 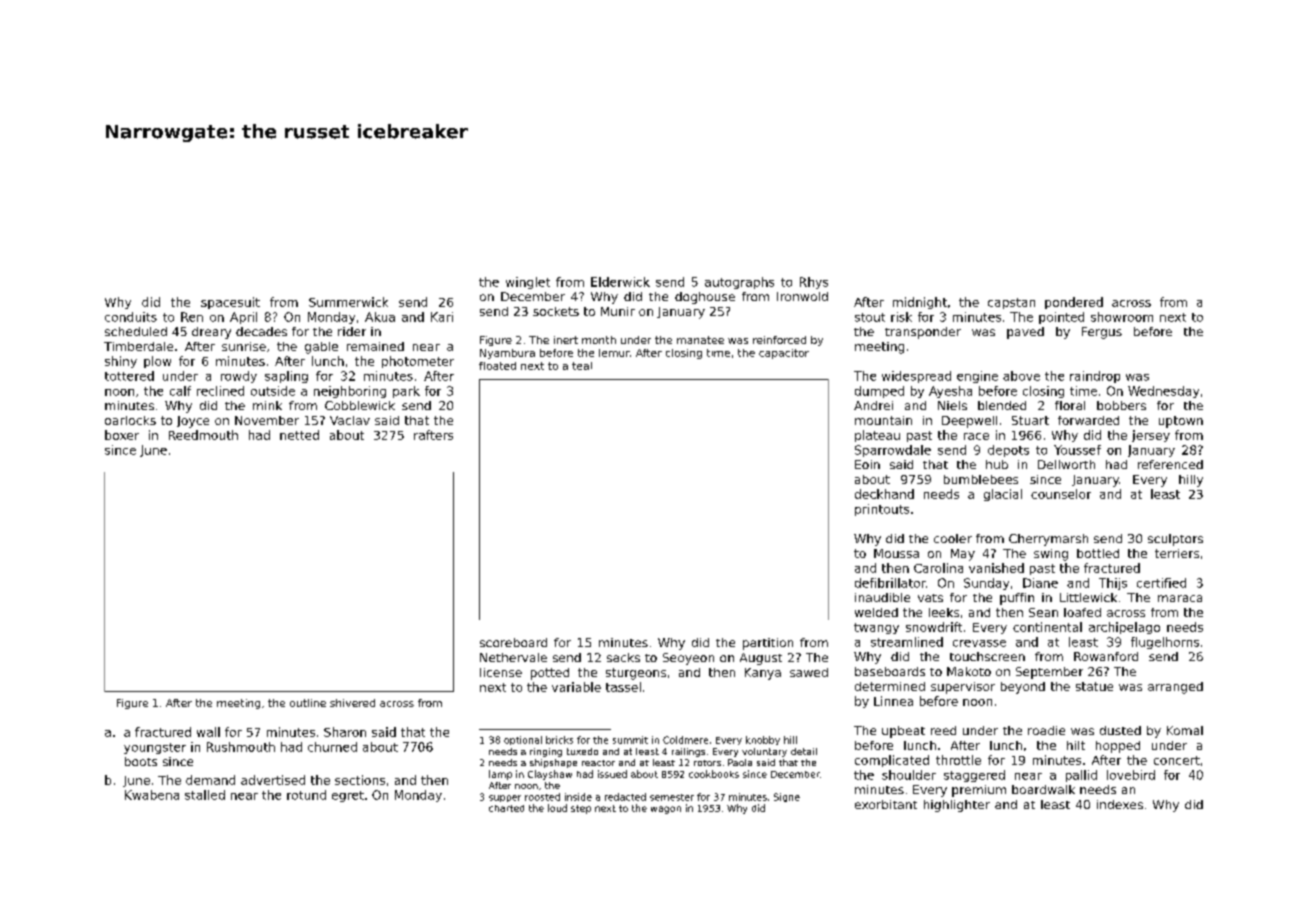 I want to click on Moussa, so click(x=896, y=553).
